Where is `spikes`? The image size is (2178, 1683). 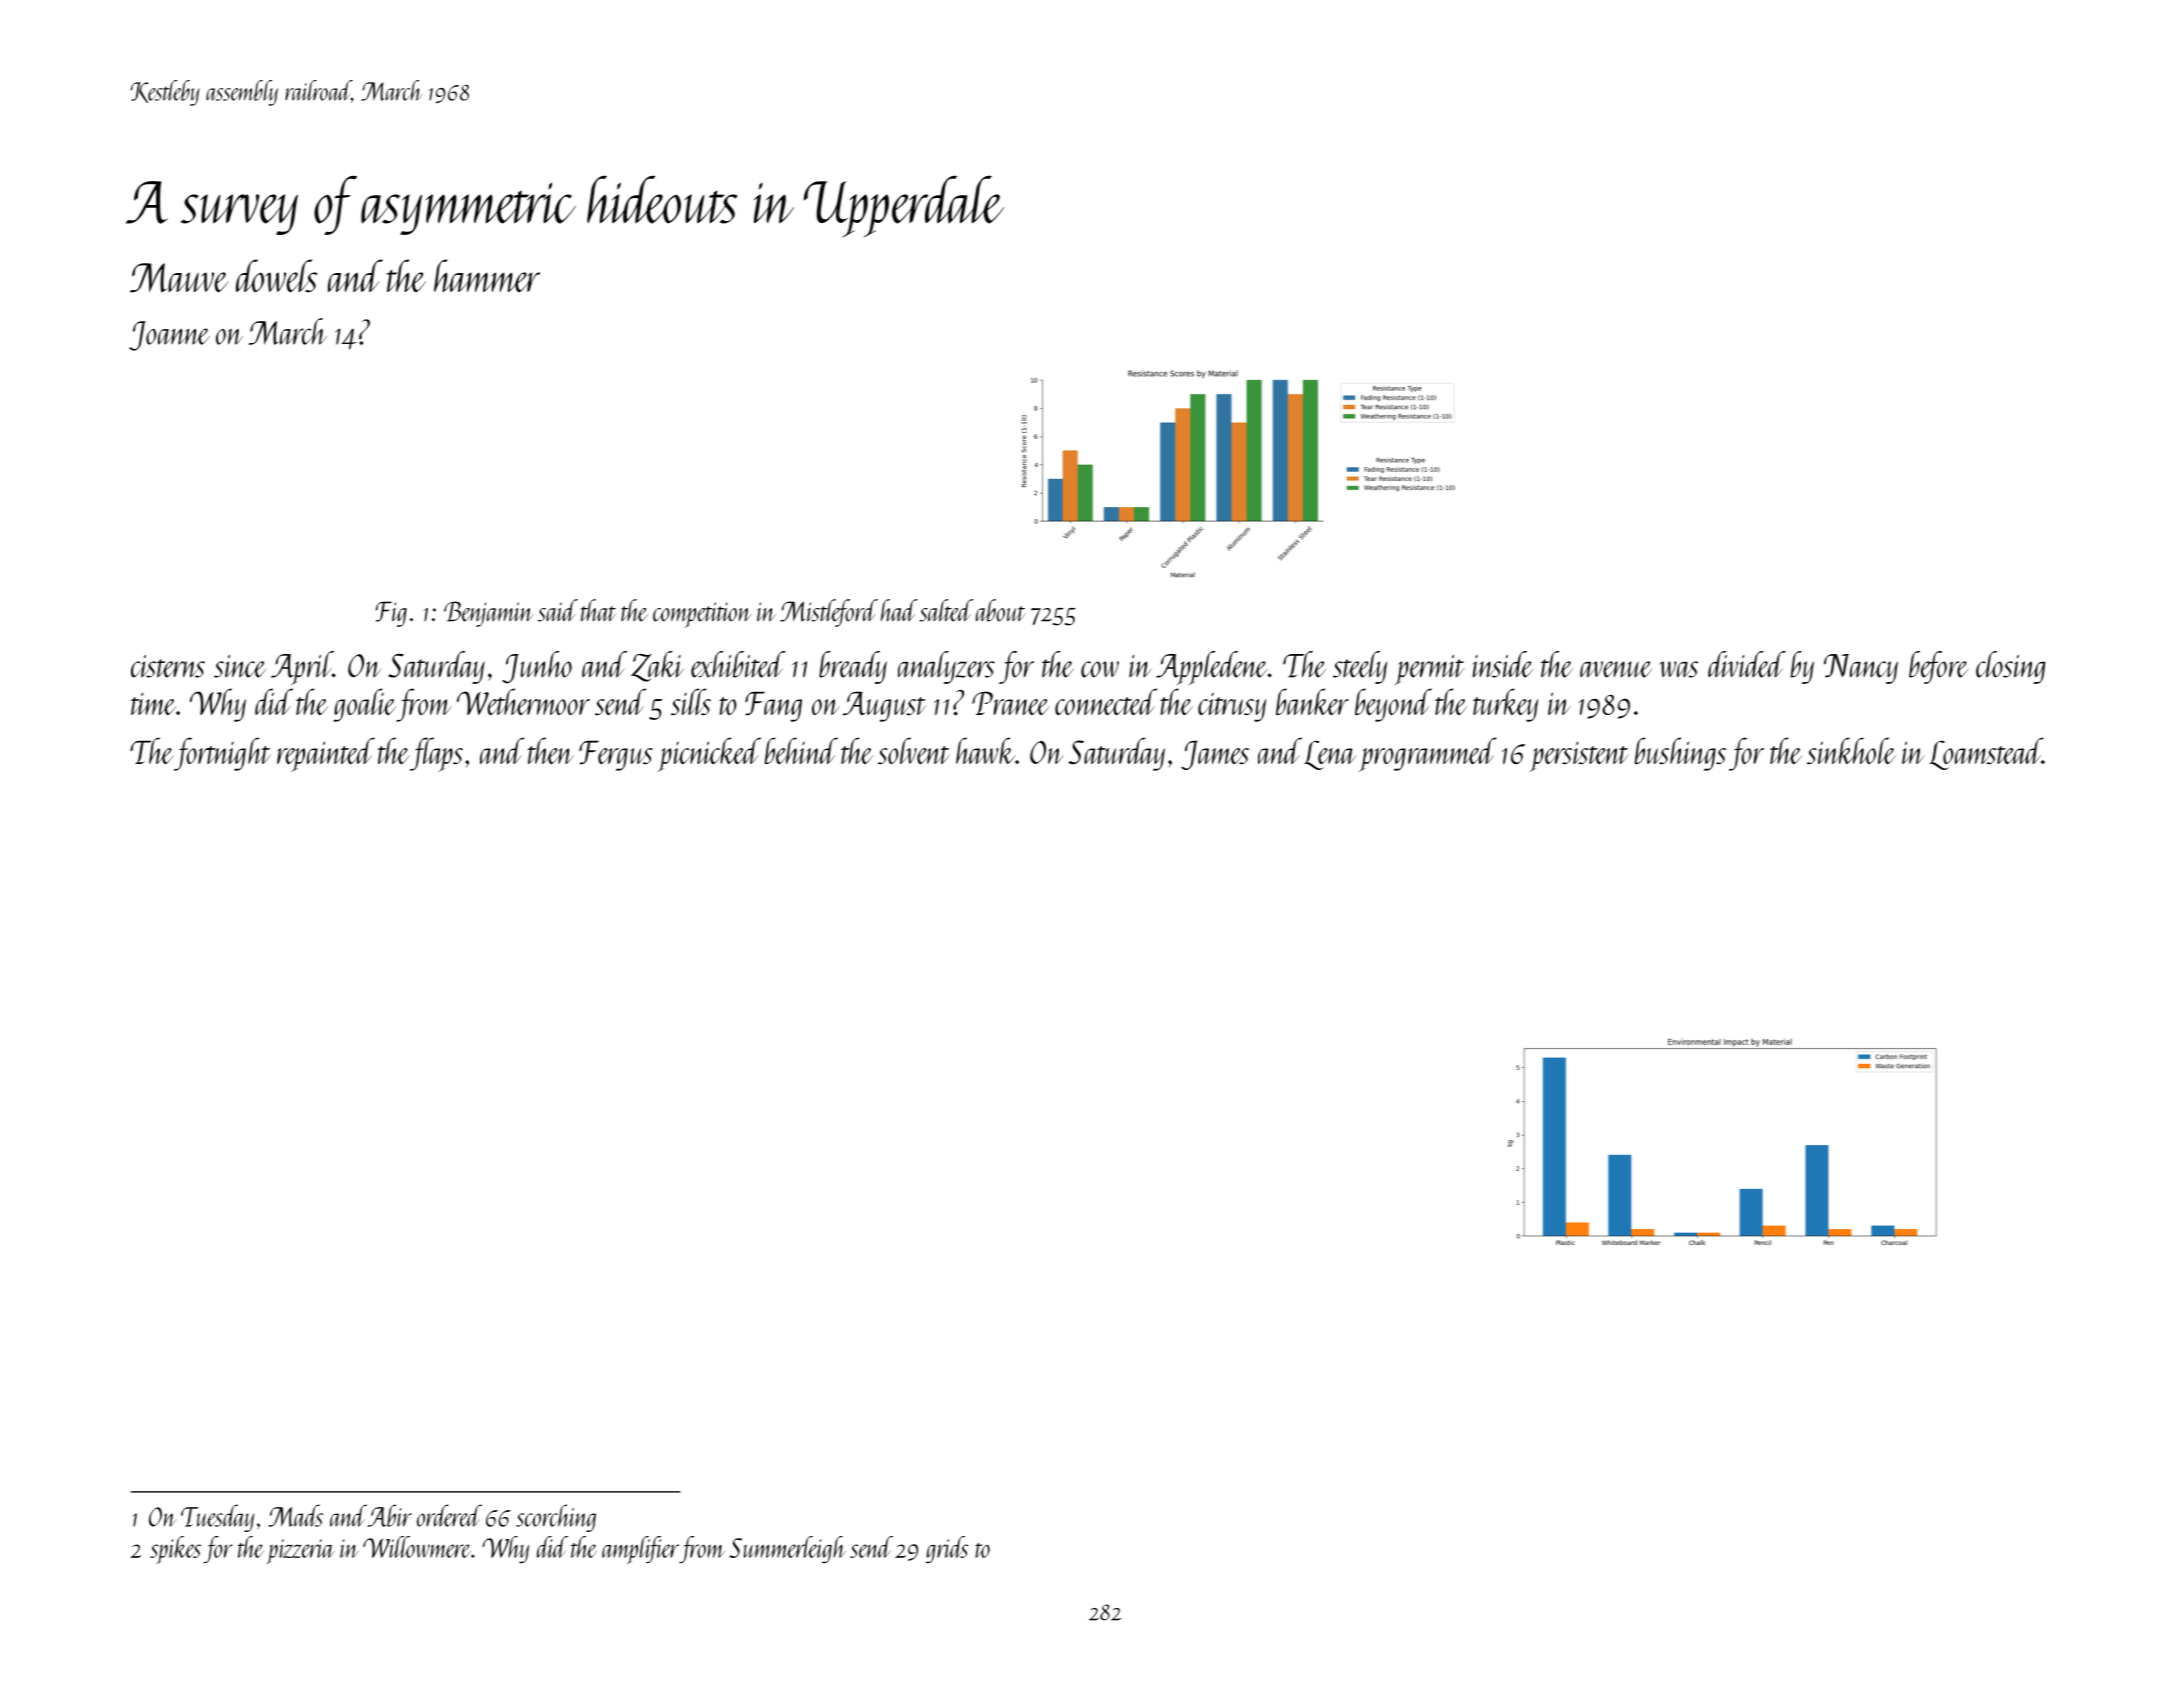 spikes is located at coordinates (175, 1550).
